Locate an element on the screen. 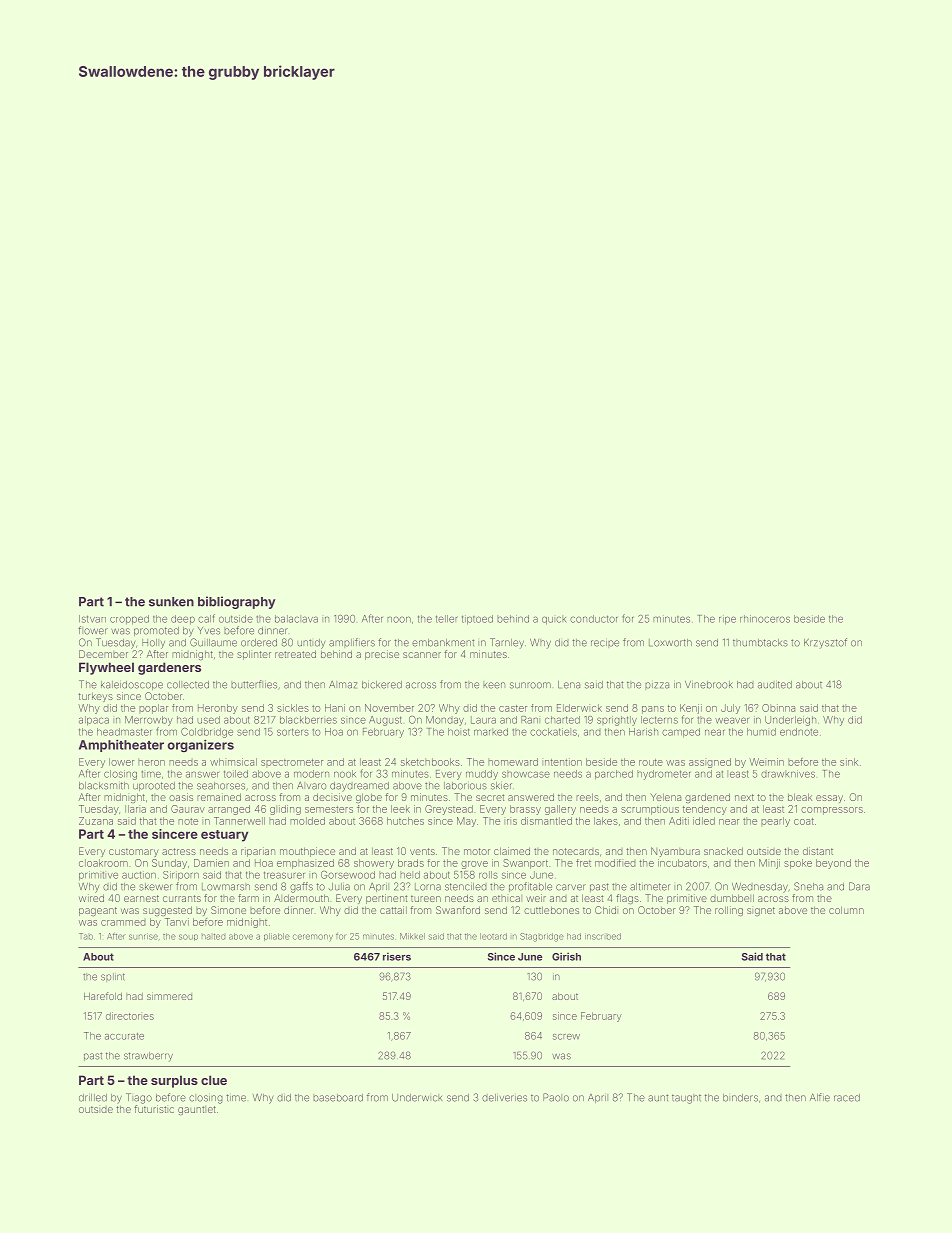 This screenshot has height=1233, width=952. Harefold is located at coordinates (103, 996).
